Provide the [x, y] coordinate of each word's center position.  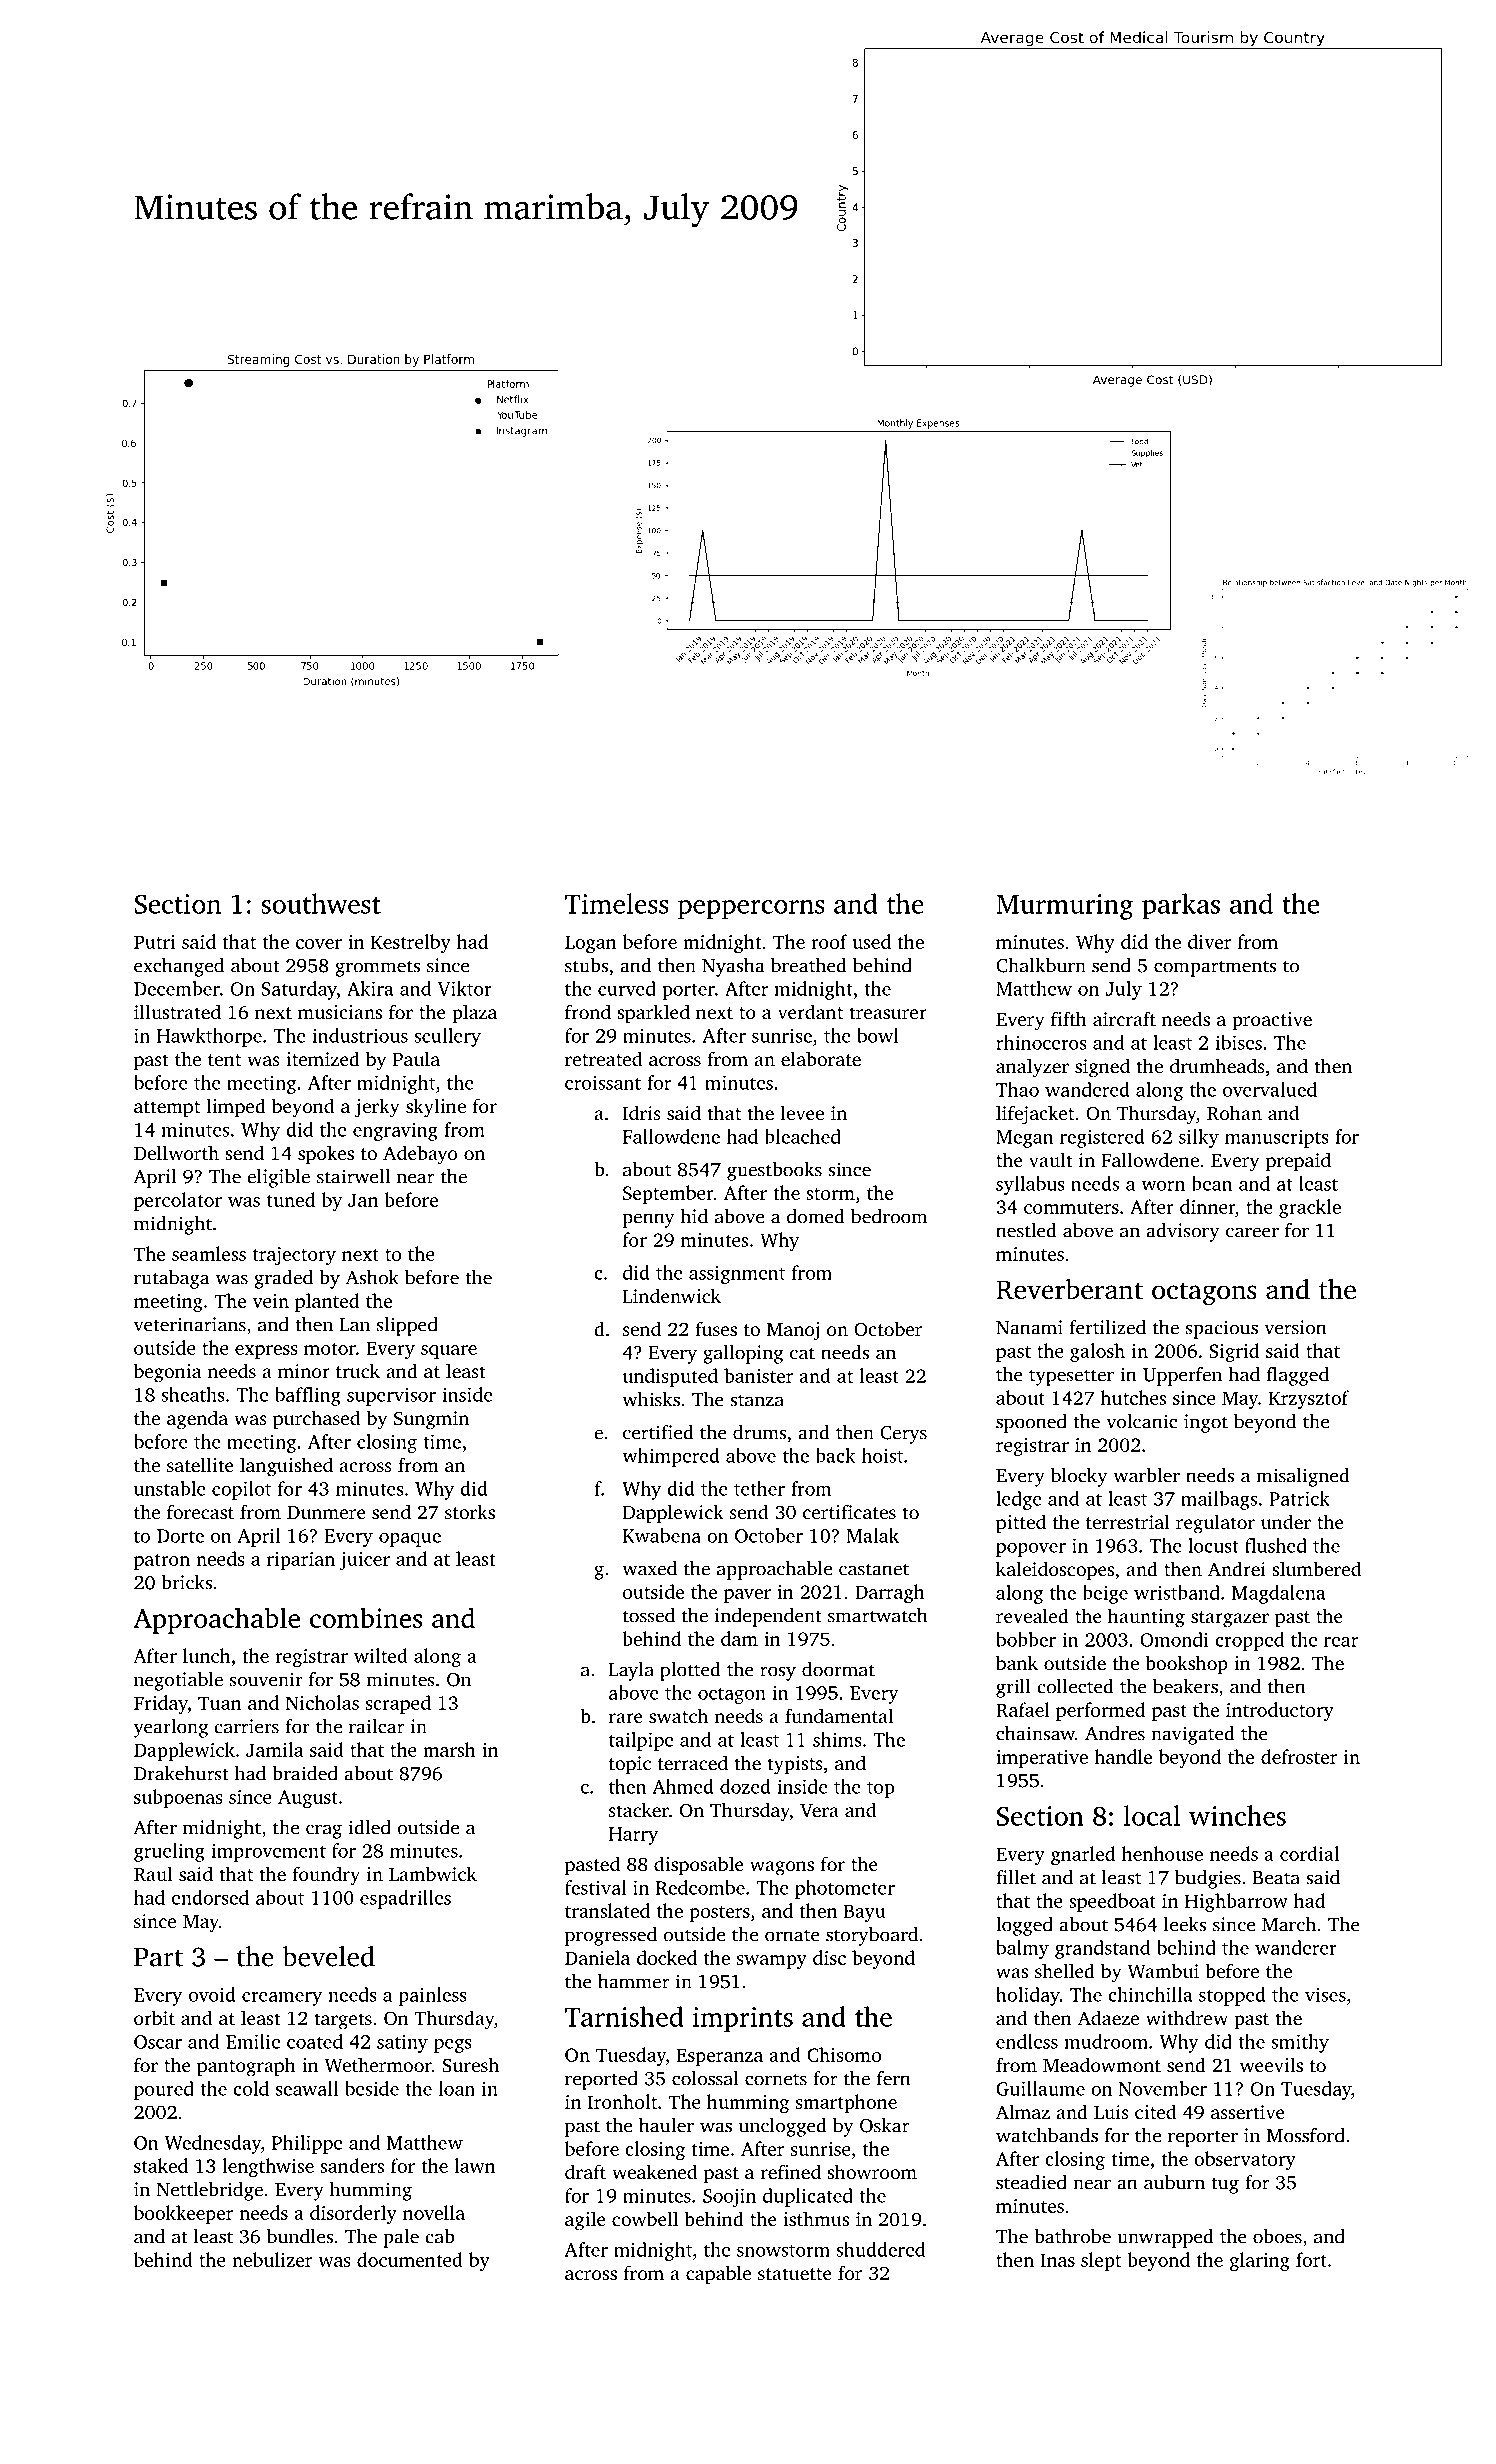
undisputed [670, 1377]
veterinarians [190, 1324]
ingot [1206, 1423]
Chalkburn [1041, 965]
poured [164, 2090]
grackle [1310, 1208]
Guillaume [1040, 2088]
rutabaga [171, 1279]
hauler [666, 2125]
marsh [449, 1749]
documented [410, 2259]
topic [630, 1765]
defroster [1299, 1756]
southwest [321, 903]
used [871, 941]
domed [816, 1216]
